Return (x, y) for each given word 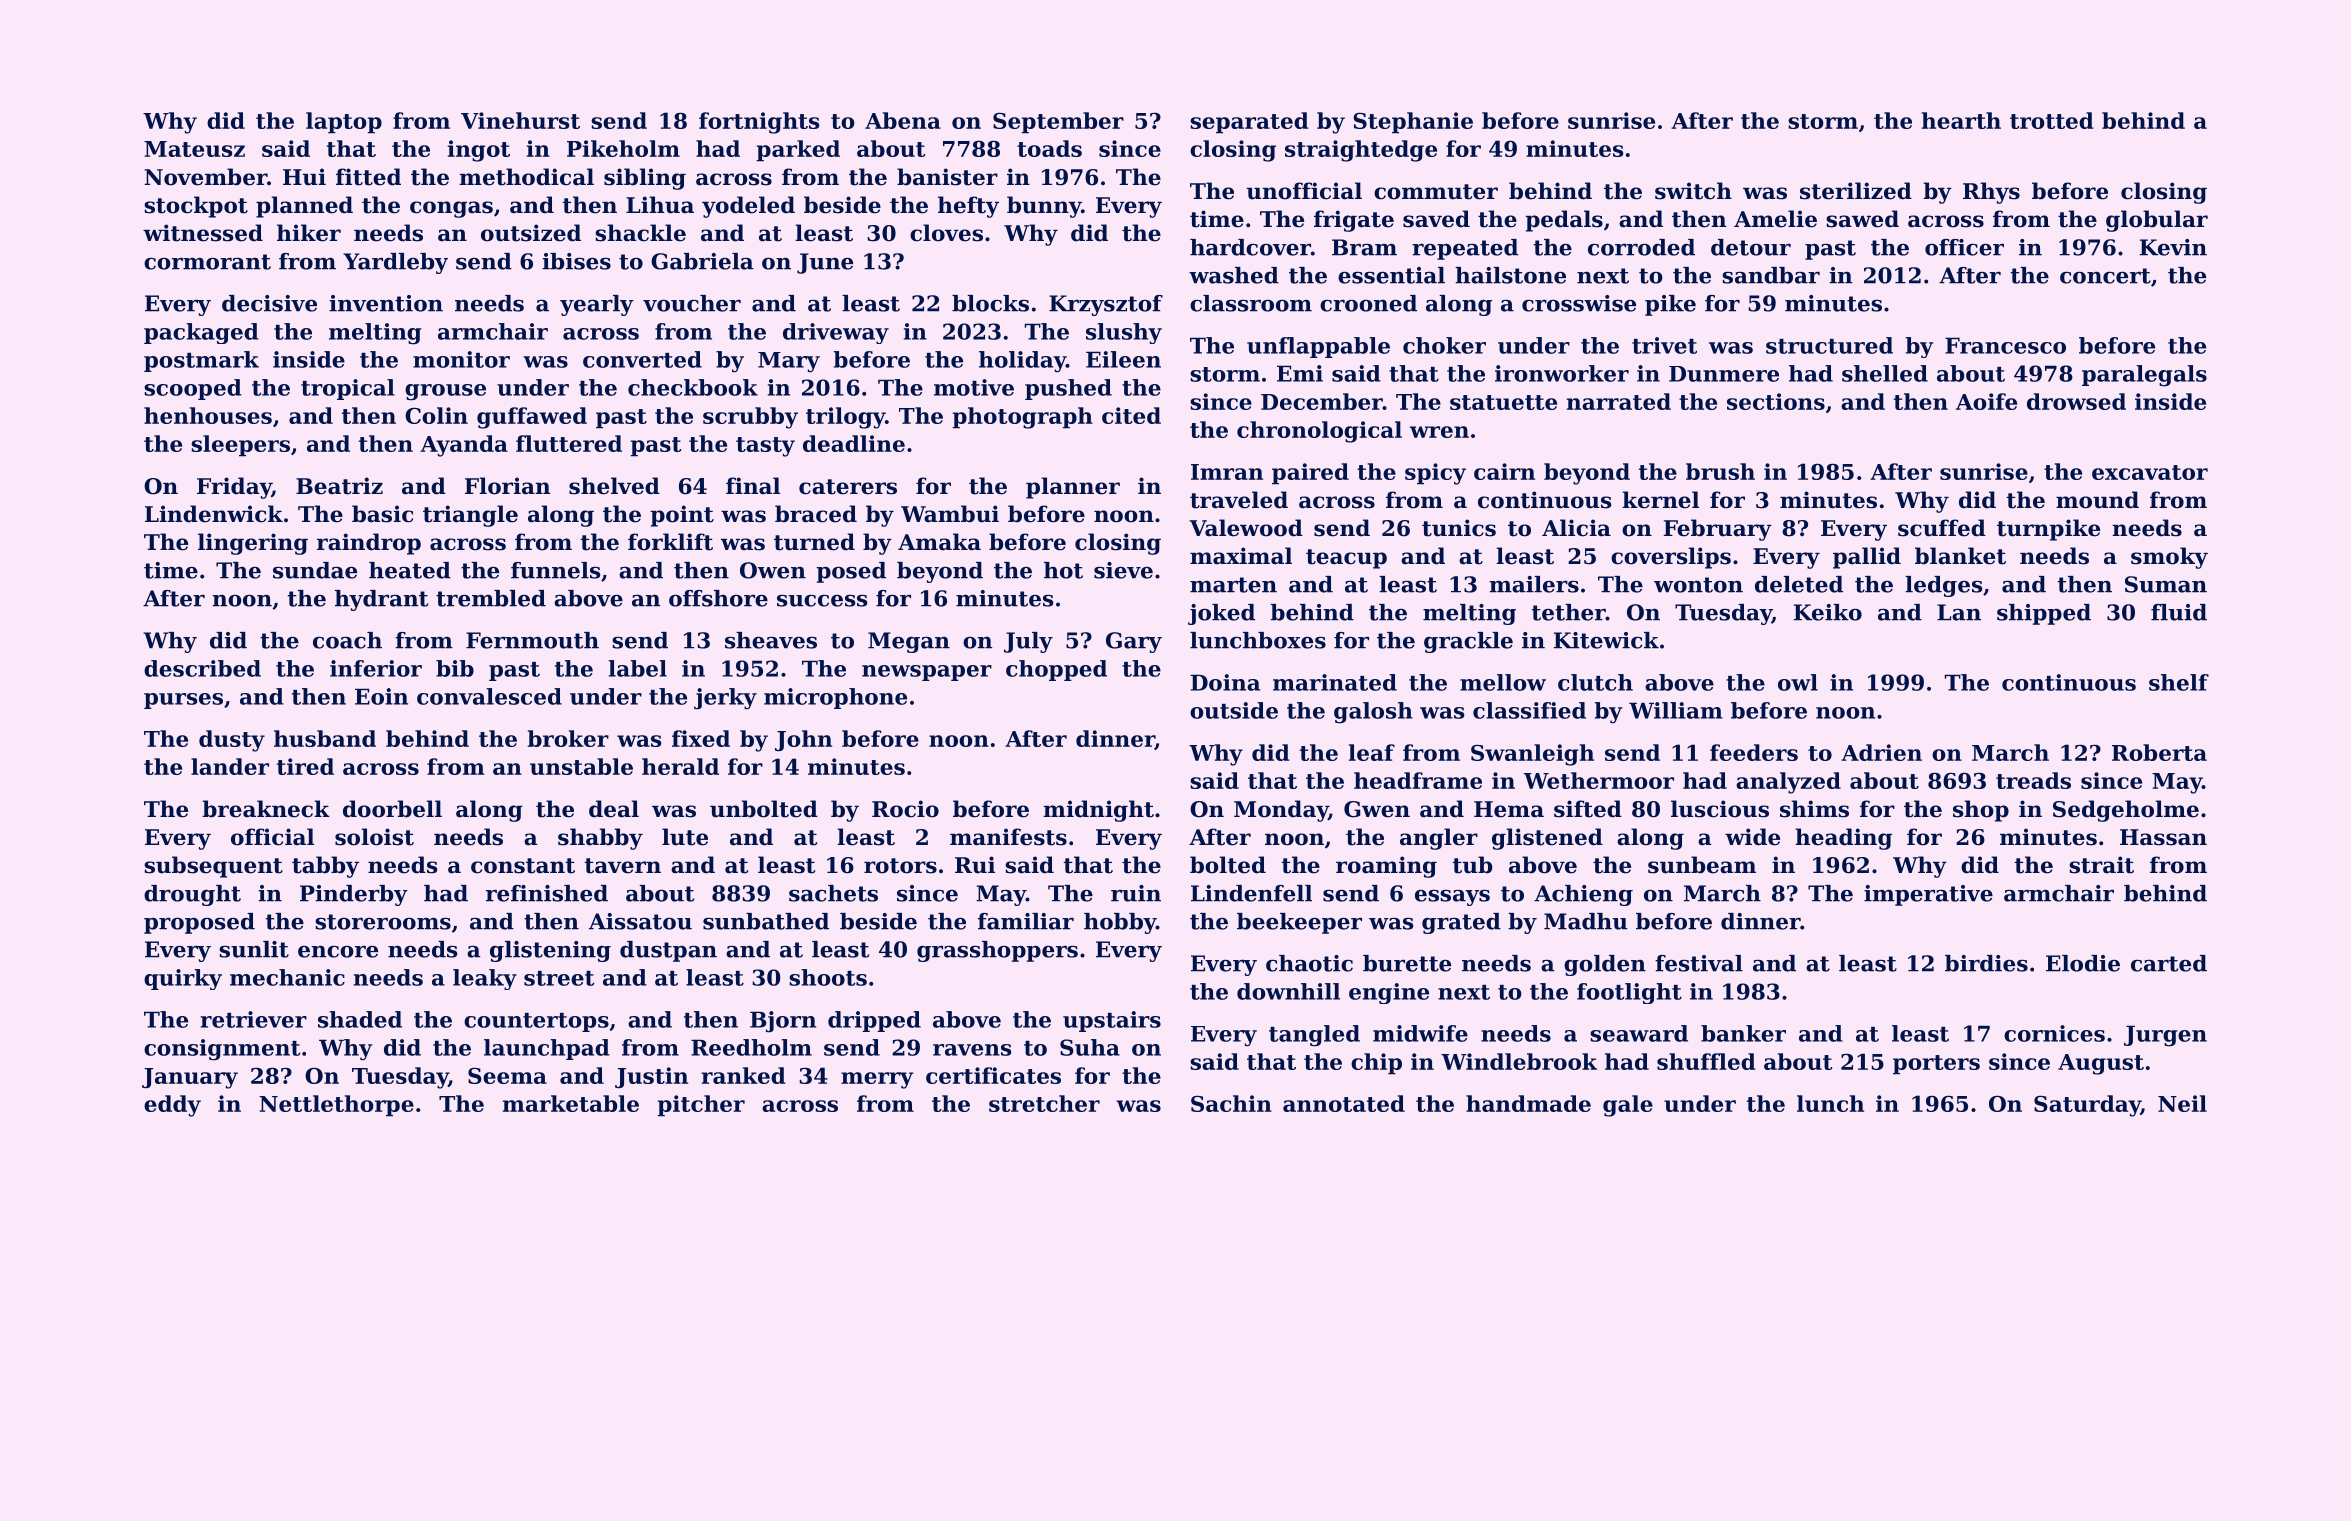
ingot (479, 151)
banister (947, 177)
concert (2105, 276)
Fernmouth (532, 640)
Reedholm (751, 1047)
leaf (1372, 752)
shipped (2044, 614)
